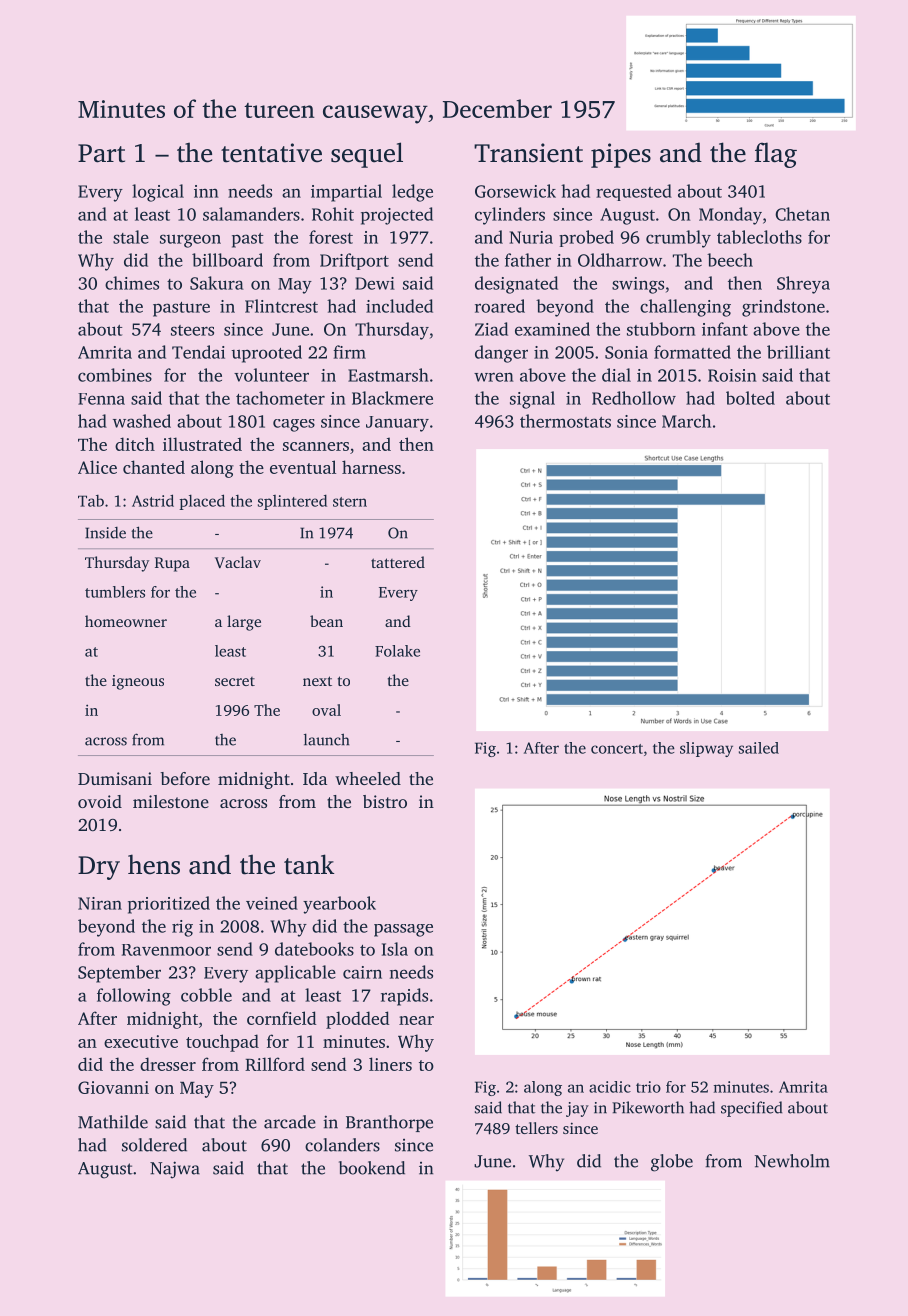 The width and height of the page is (908, 1316). Describe the element at coordinates (750, 398) in the page. I see `bolted` at that location.
